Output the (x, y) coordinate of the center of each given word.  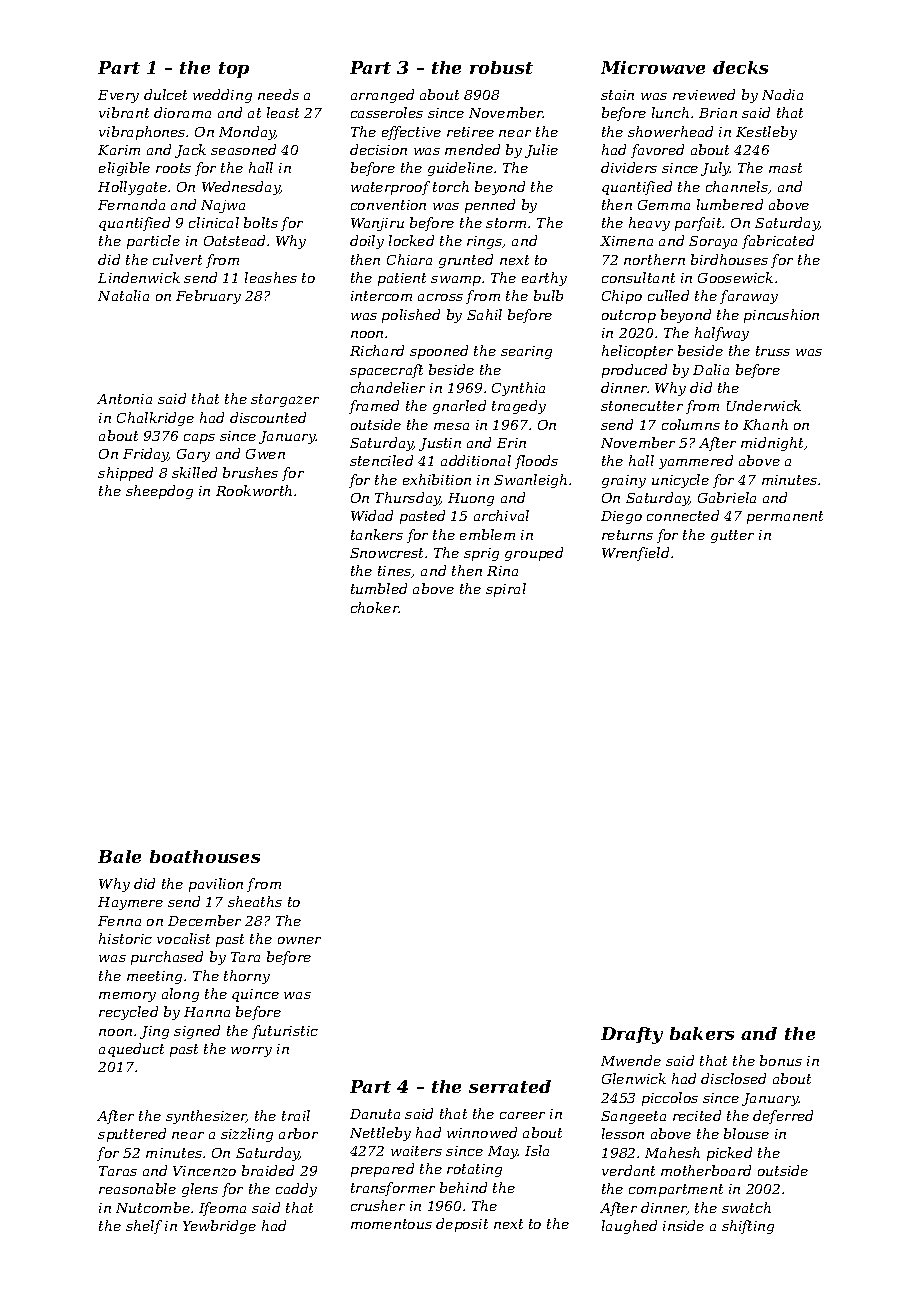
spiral (506, 590)
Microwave (653, 67)
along (180, 995)
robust (501, 67)
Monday (247, 133)
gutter (732, 536)
